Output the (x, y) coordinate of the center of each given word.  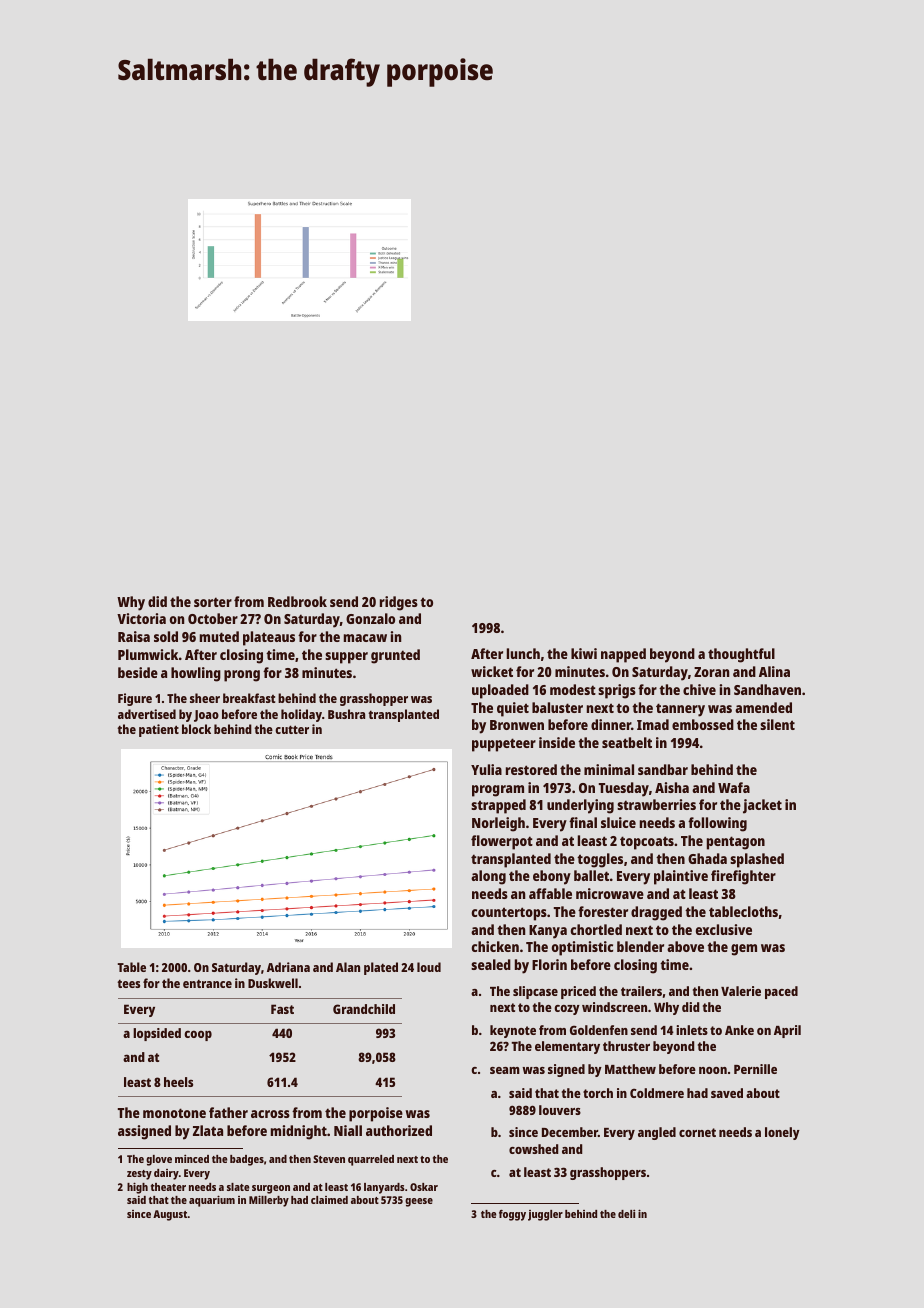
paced (781, 992)
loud (429, 967)
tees (128, 983)
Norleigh (498, 824)
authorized (399, 1130)
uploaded (500, 691)
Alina (774, 671)
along (488, 877)
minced (192, 1158)
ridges (399, 603)
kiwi (584, 653)
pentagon (736, 843)
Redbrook (297, 601)
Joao (206, 716)
